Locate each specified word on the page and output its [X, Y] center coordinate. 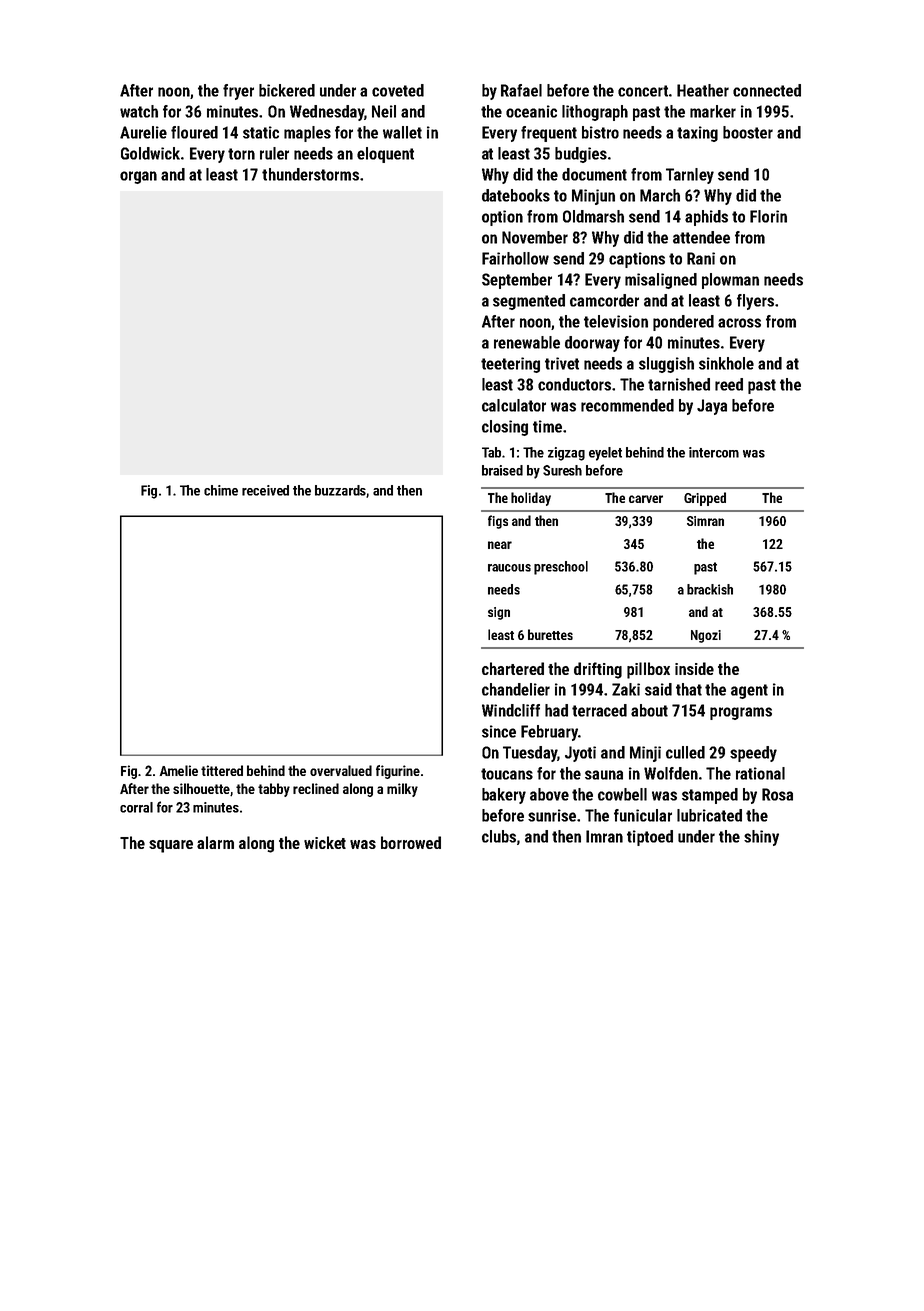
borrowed [411, 842]
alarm [215, 842]
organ [138, 177]
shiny [761, 838]
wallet [402, 132]
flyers [755, 302]
